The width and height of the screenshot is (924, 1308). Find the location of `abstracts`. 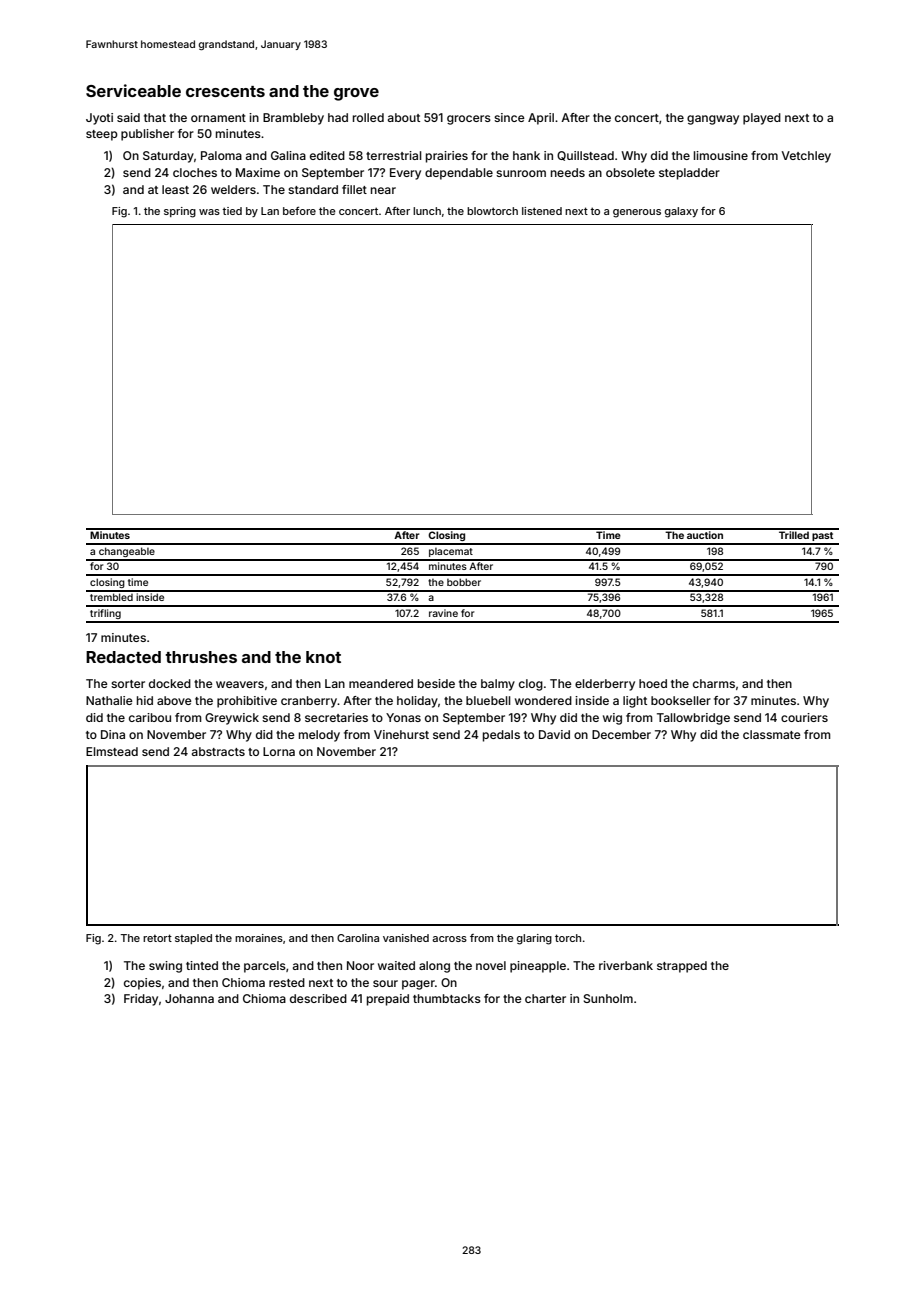

abstracts is located at coordinates (218, 751).
